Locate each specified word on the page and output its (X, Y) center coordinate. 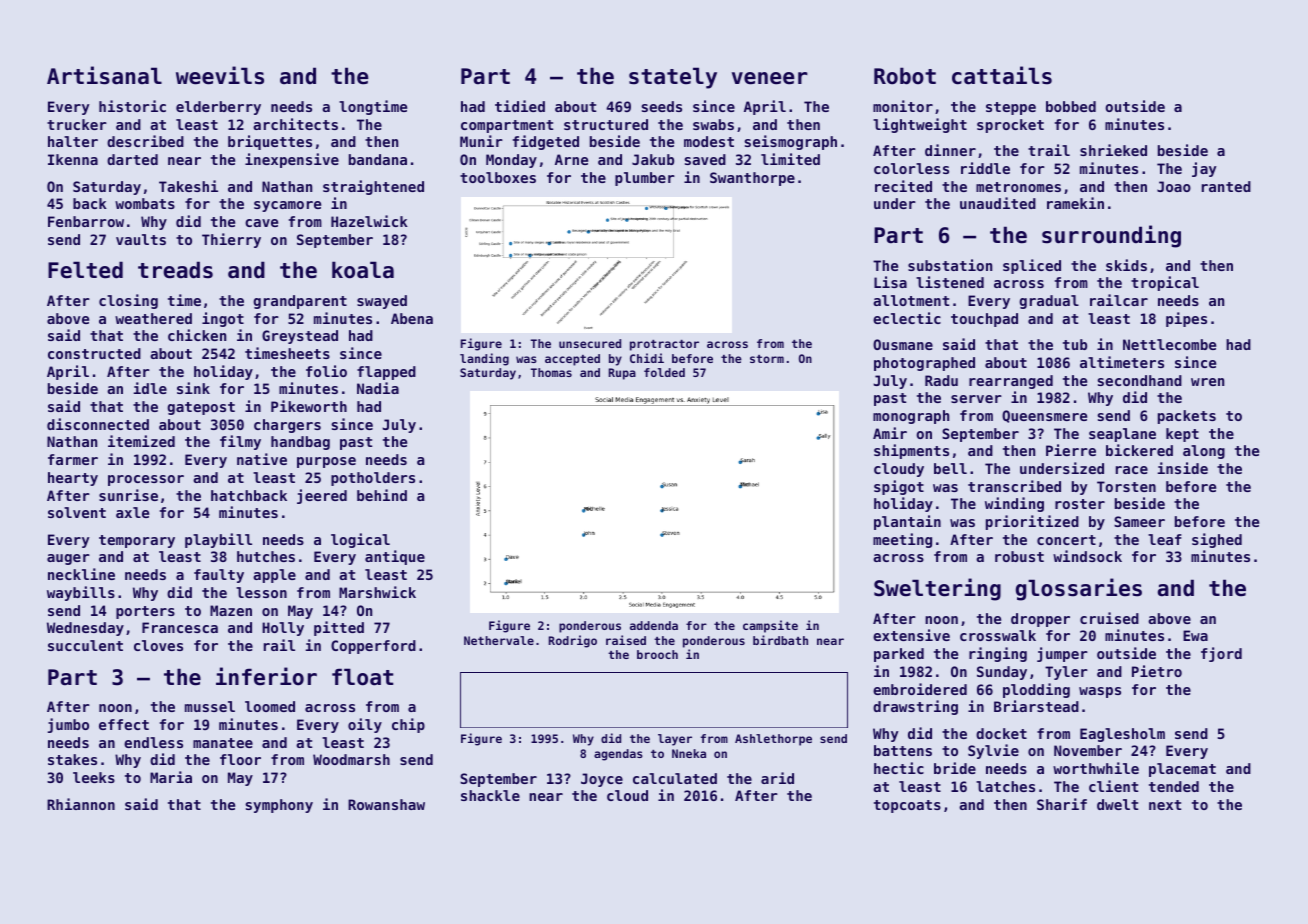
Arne (571, 159)
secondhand (1139, 380)
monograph (911, 417)
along (1204, 452)
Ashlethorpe (773, 740)
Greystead (300, 337)
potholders (373, 479)
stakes (72, 759)
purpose (326, 462)
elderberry (218, 108)
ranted (1226, 186)
